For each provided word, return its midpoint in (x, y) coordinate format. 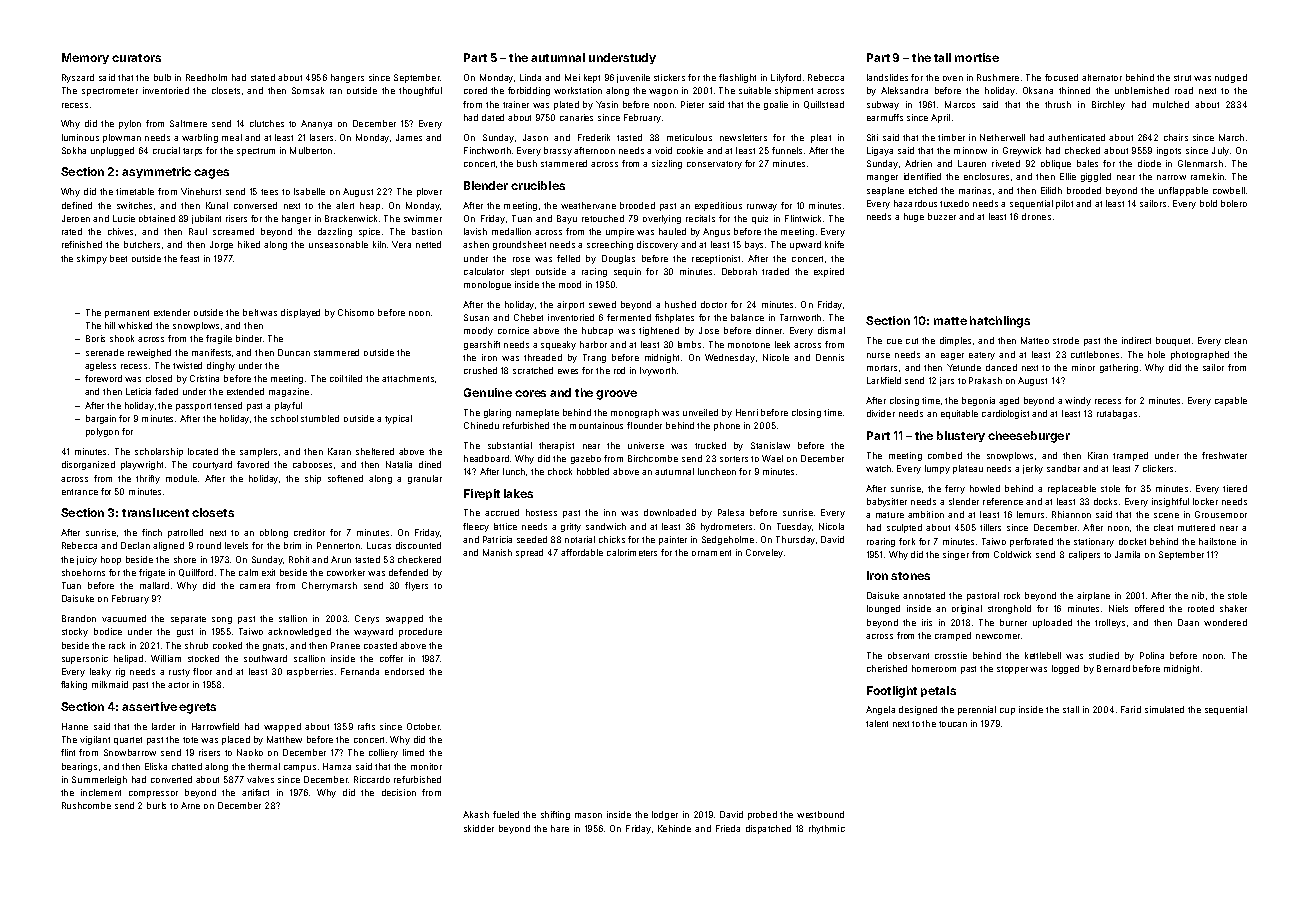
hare (560, 828)
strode (1066, 340)
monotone (749, 345)
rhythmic (827, 829)
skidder (479, 828)
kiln (379, 244)
